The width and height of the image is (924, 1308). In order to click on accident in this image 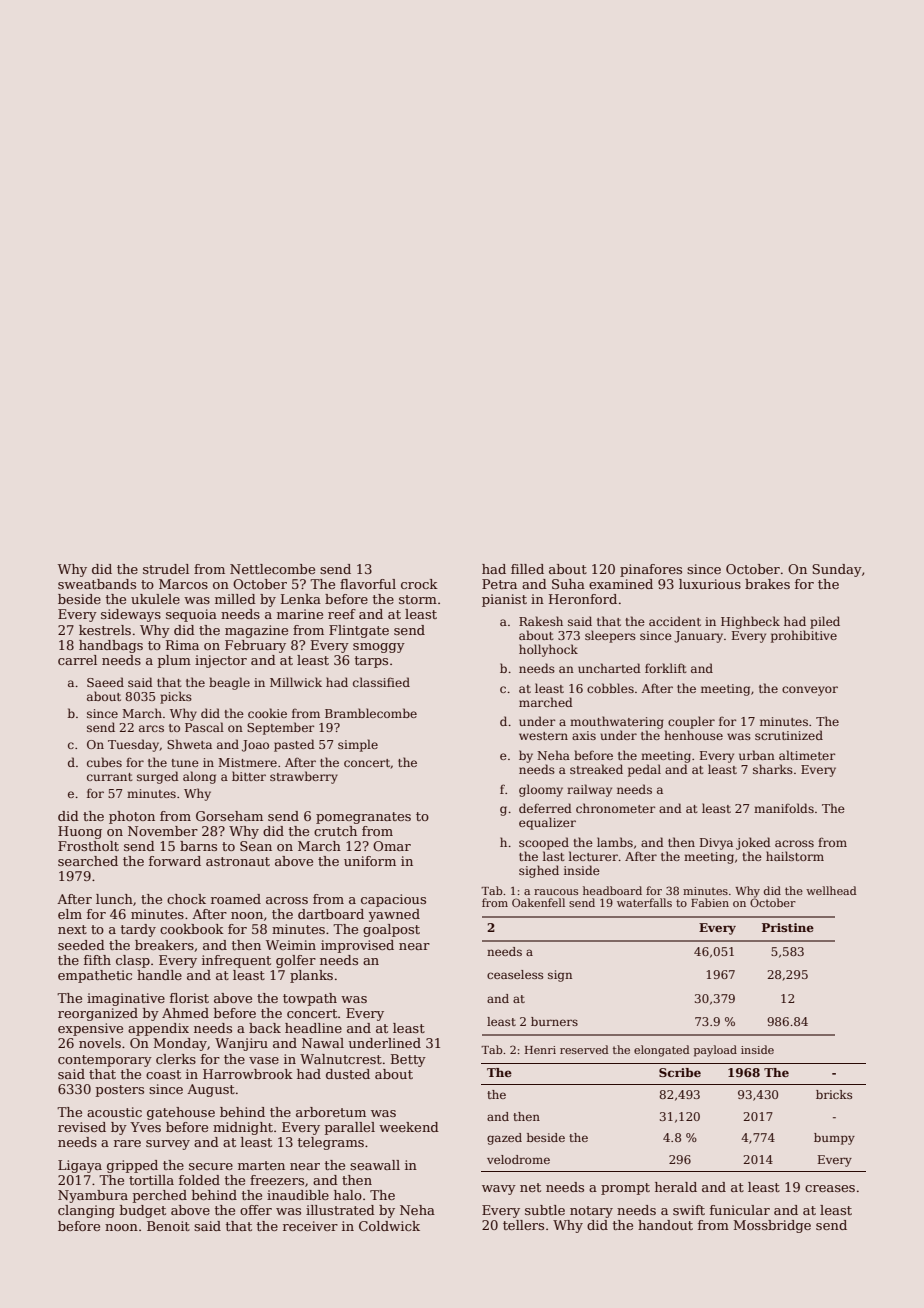, I will do `click(675, 621)`.
